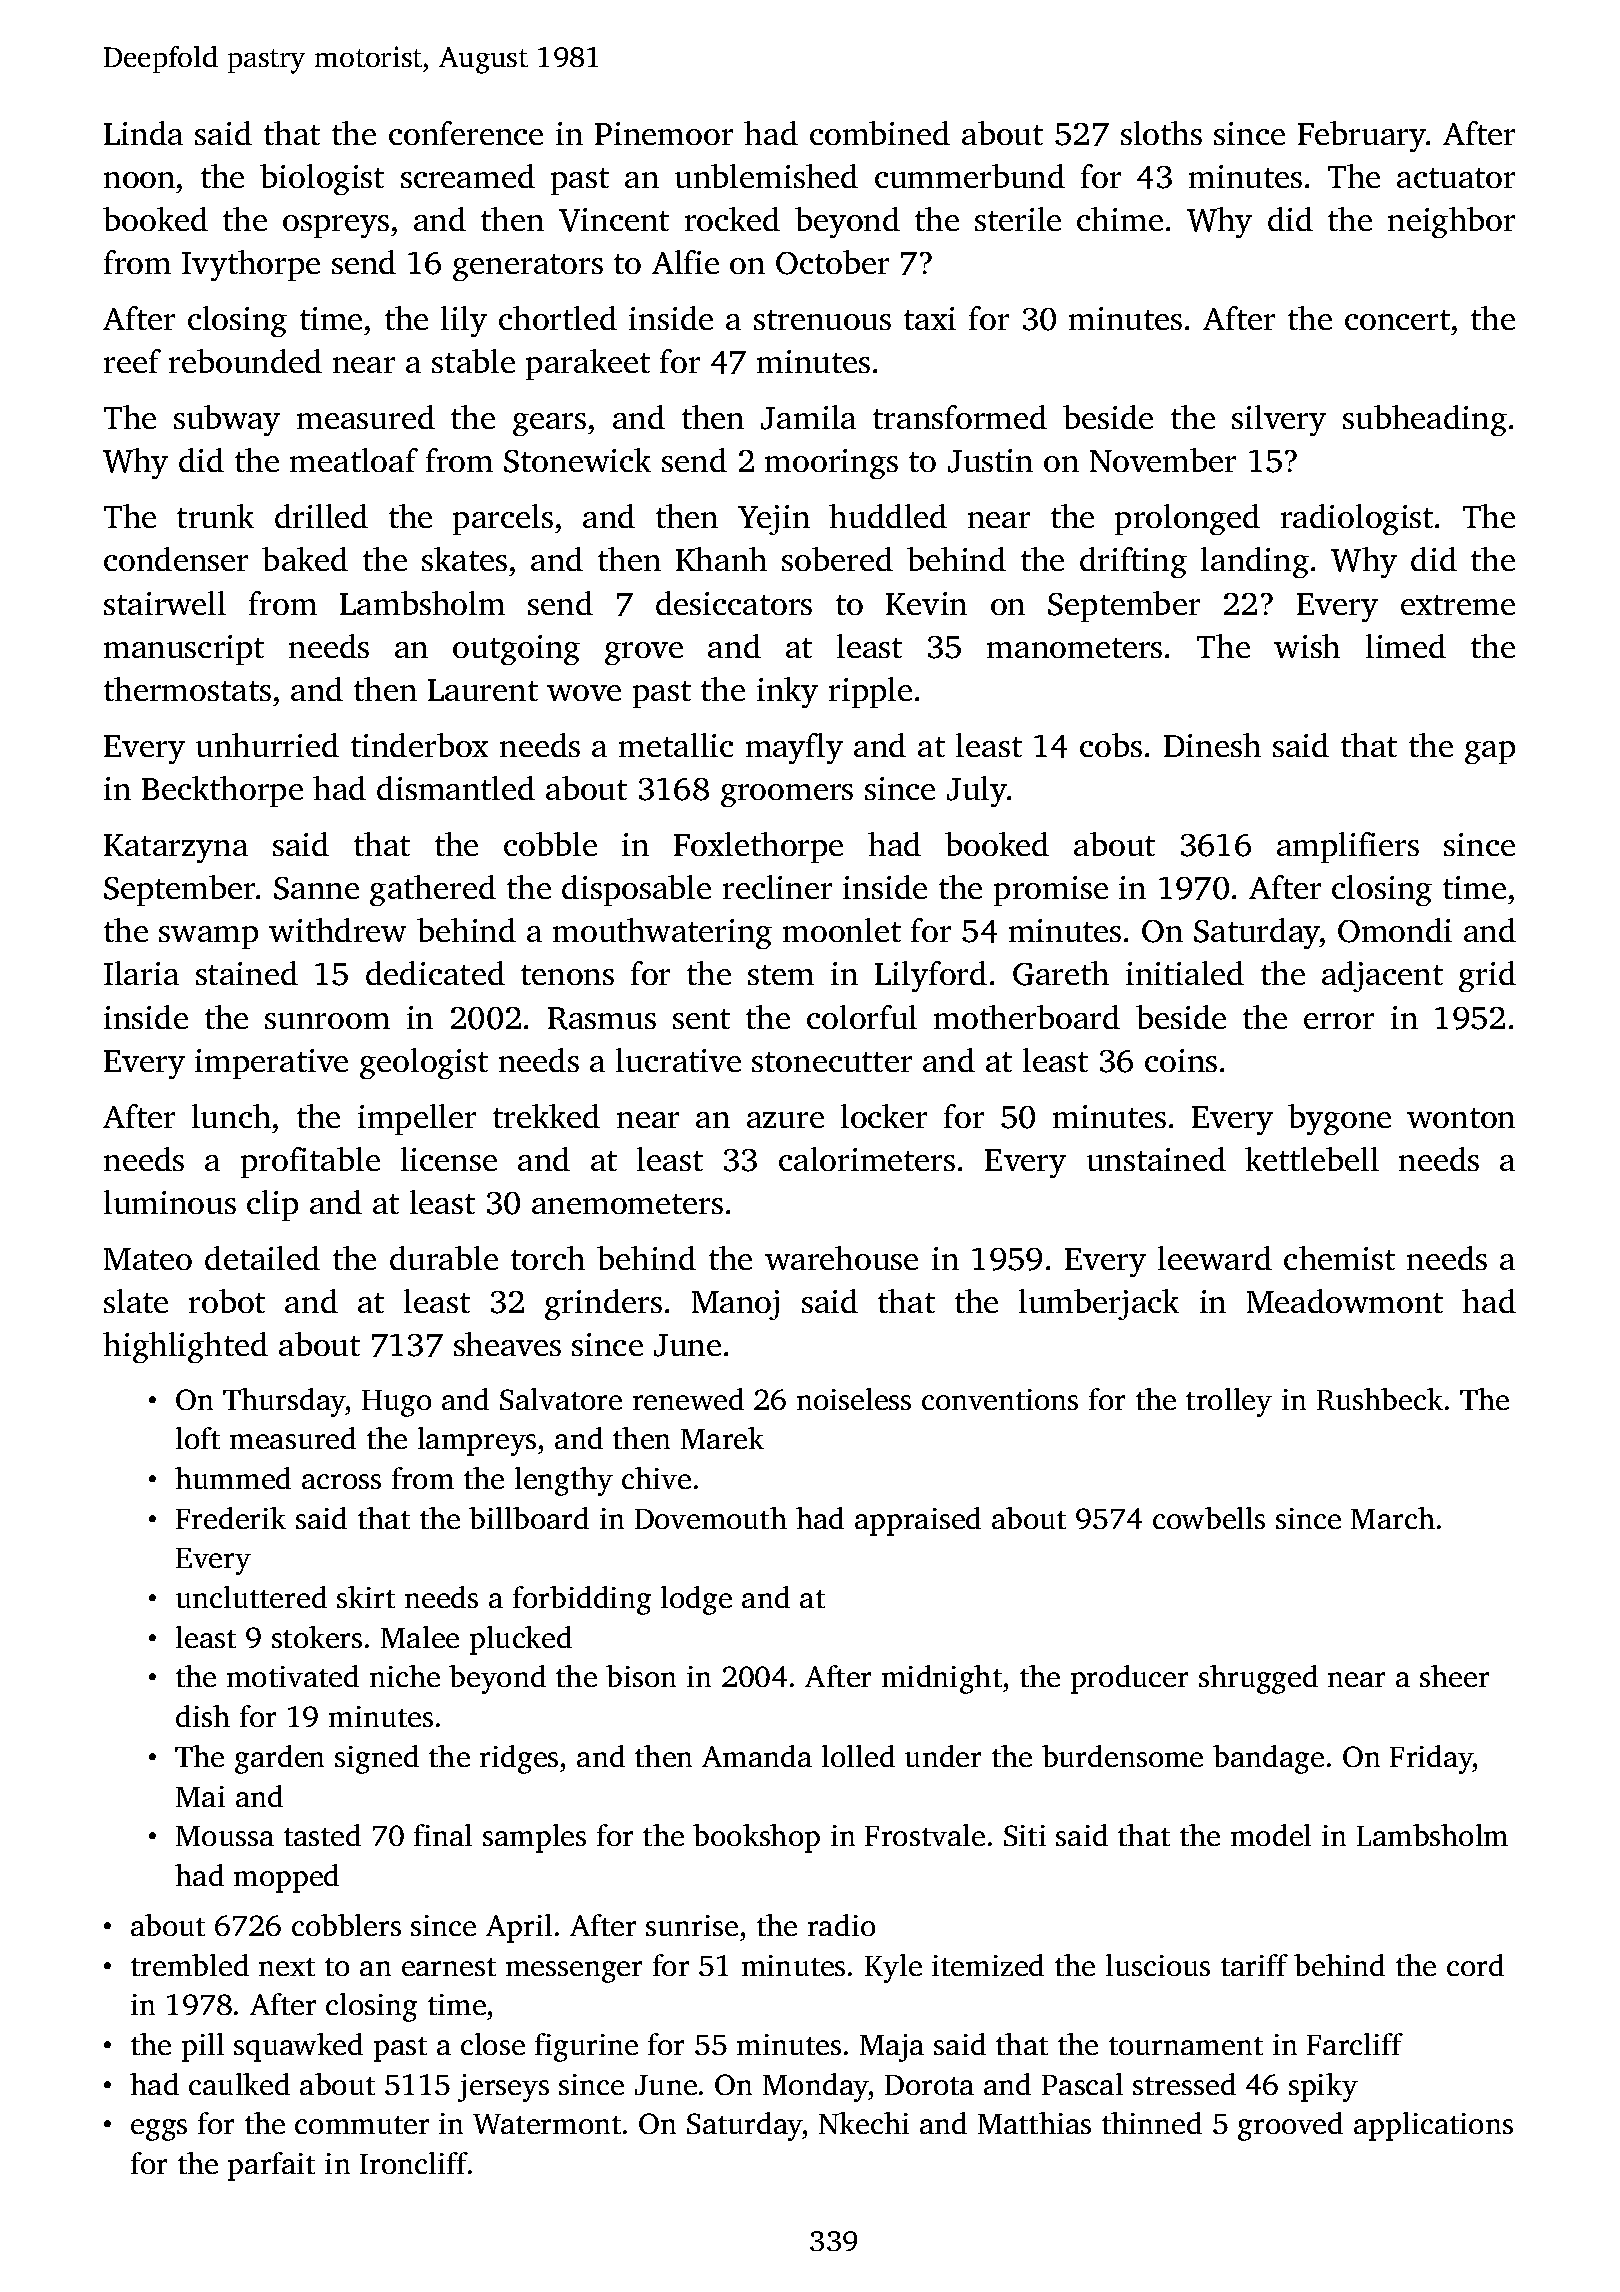  I want to click on conference, so click(466, 133).
